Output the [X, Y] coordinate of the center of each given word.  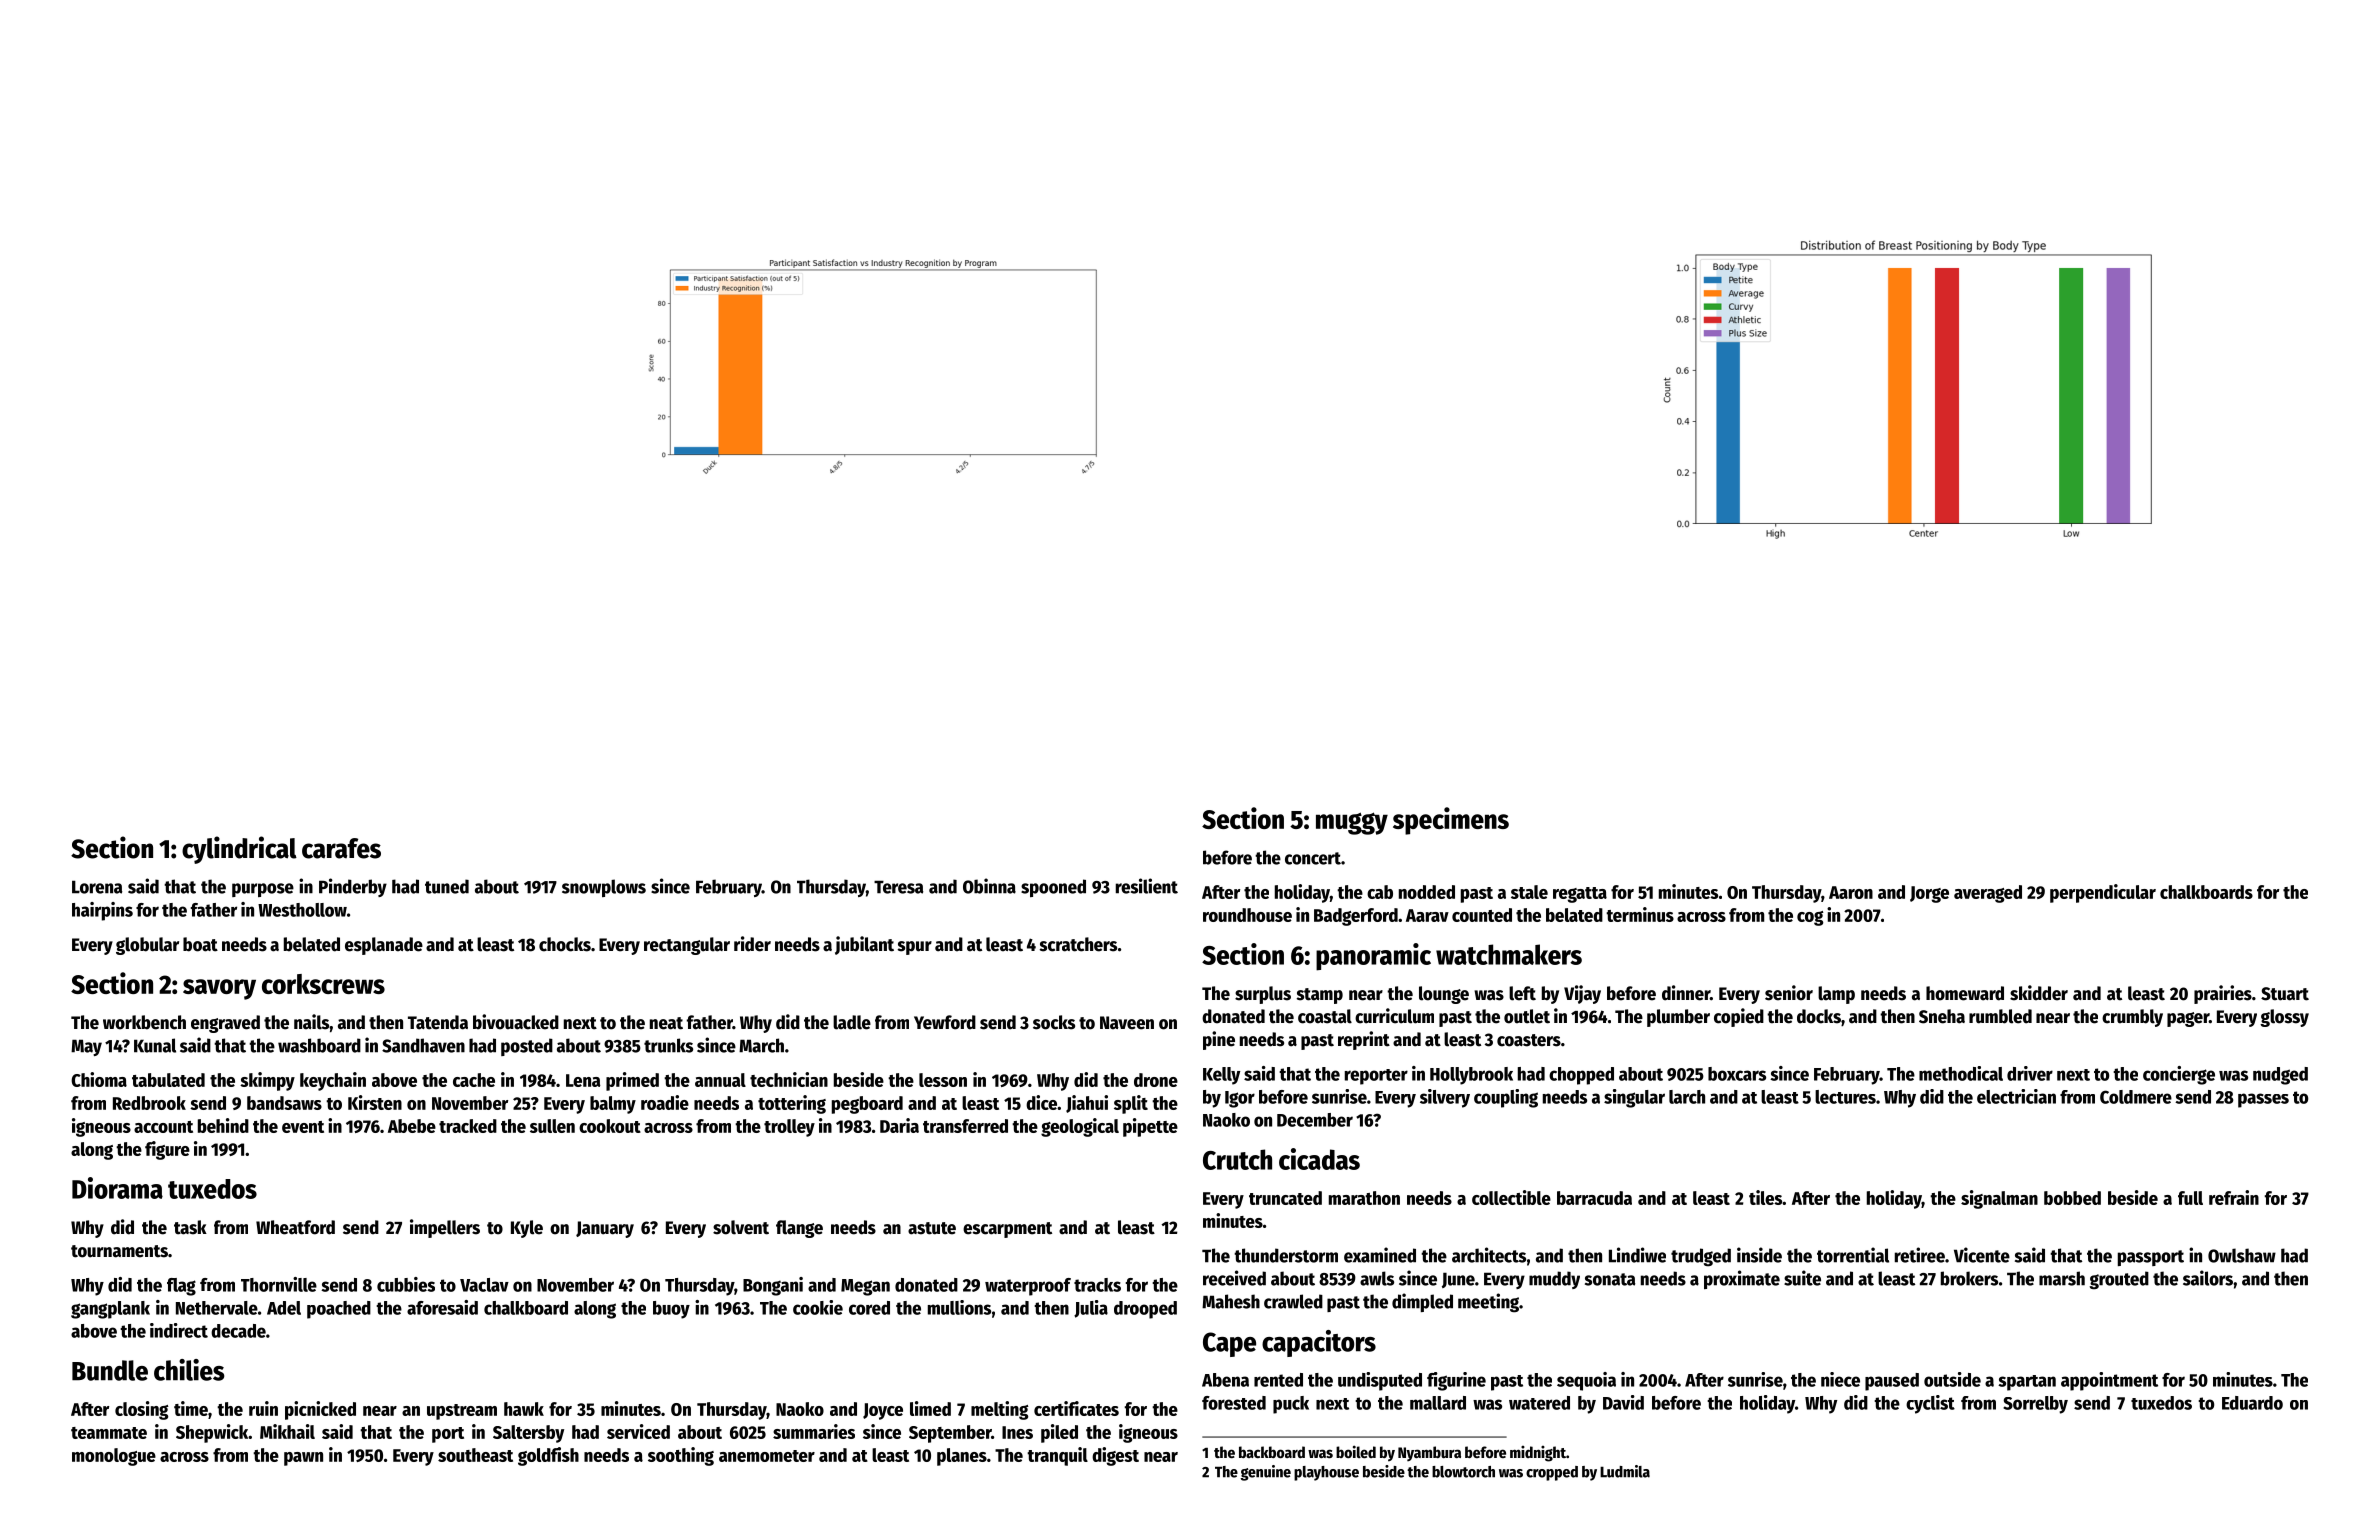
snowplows [604, 888]
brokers [1969, 1278]
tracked [468, 1126]
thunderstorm [1286, 1255]
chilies [189, 1370]
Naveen [1127, 1023]
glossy [2284, 1018]
